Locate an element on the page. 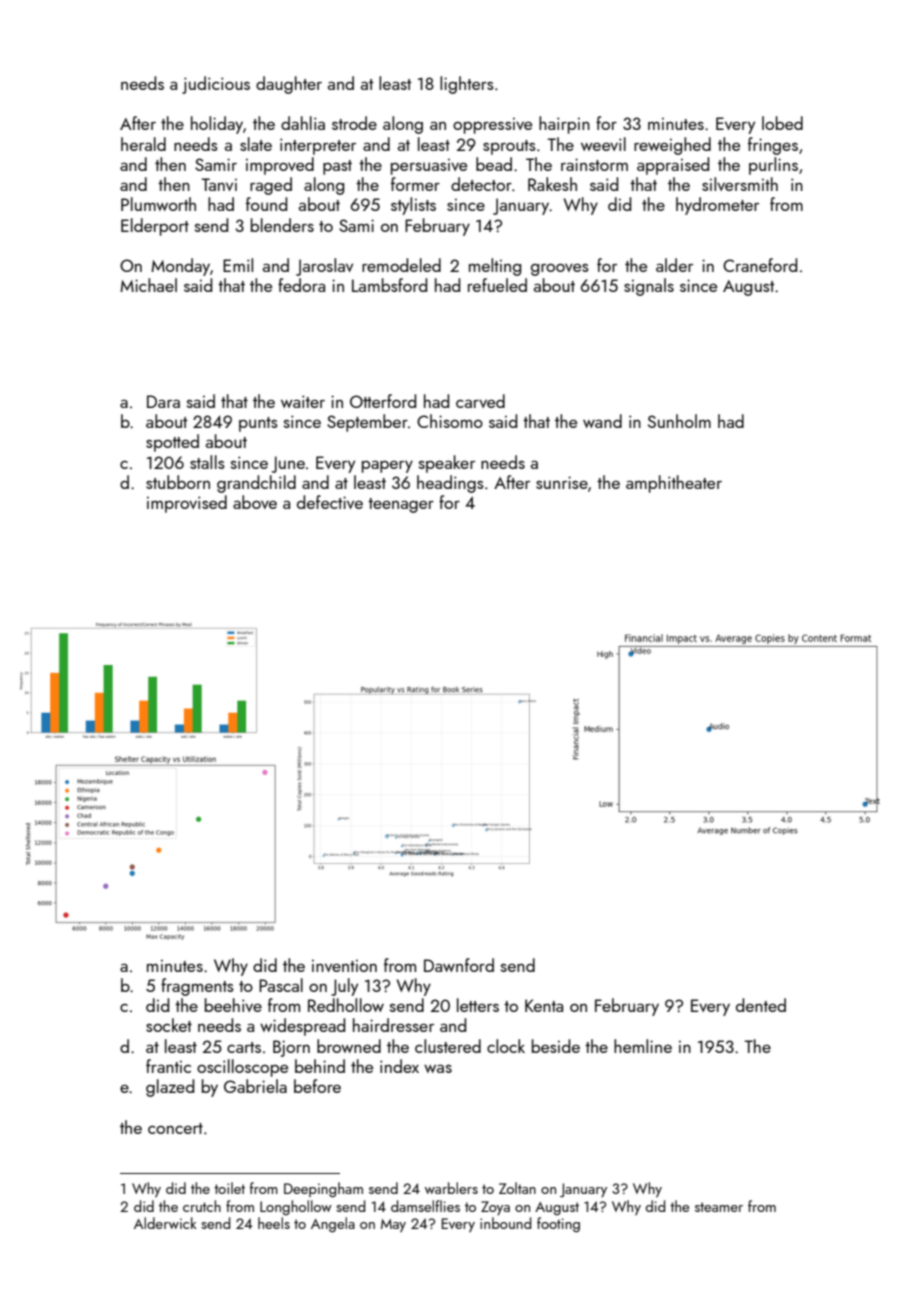 This page has width=924, height=1314. Craneford is located at coordinates (760, 265).
